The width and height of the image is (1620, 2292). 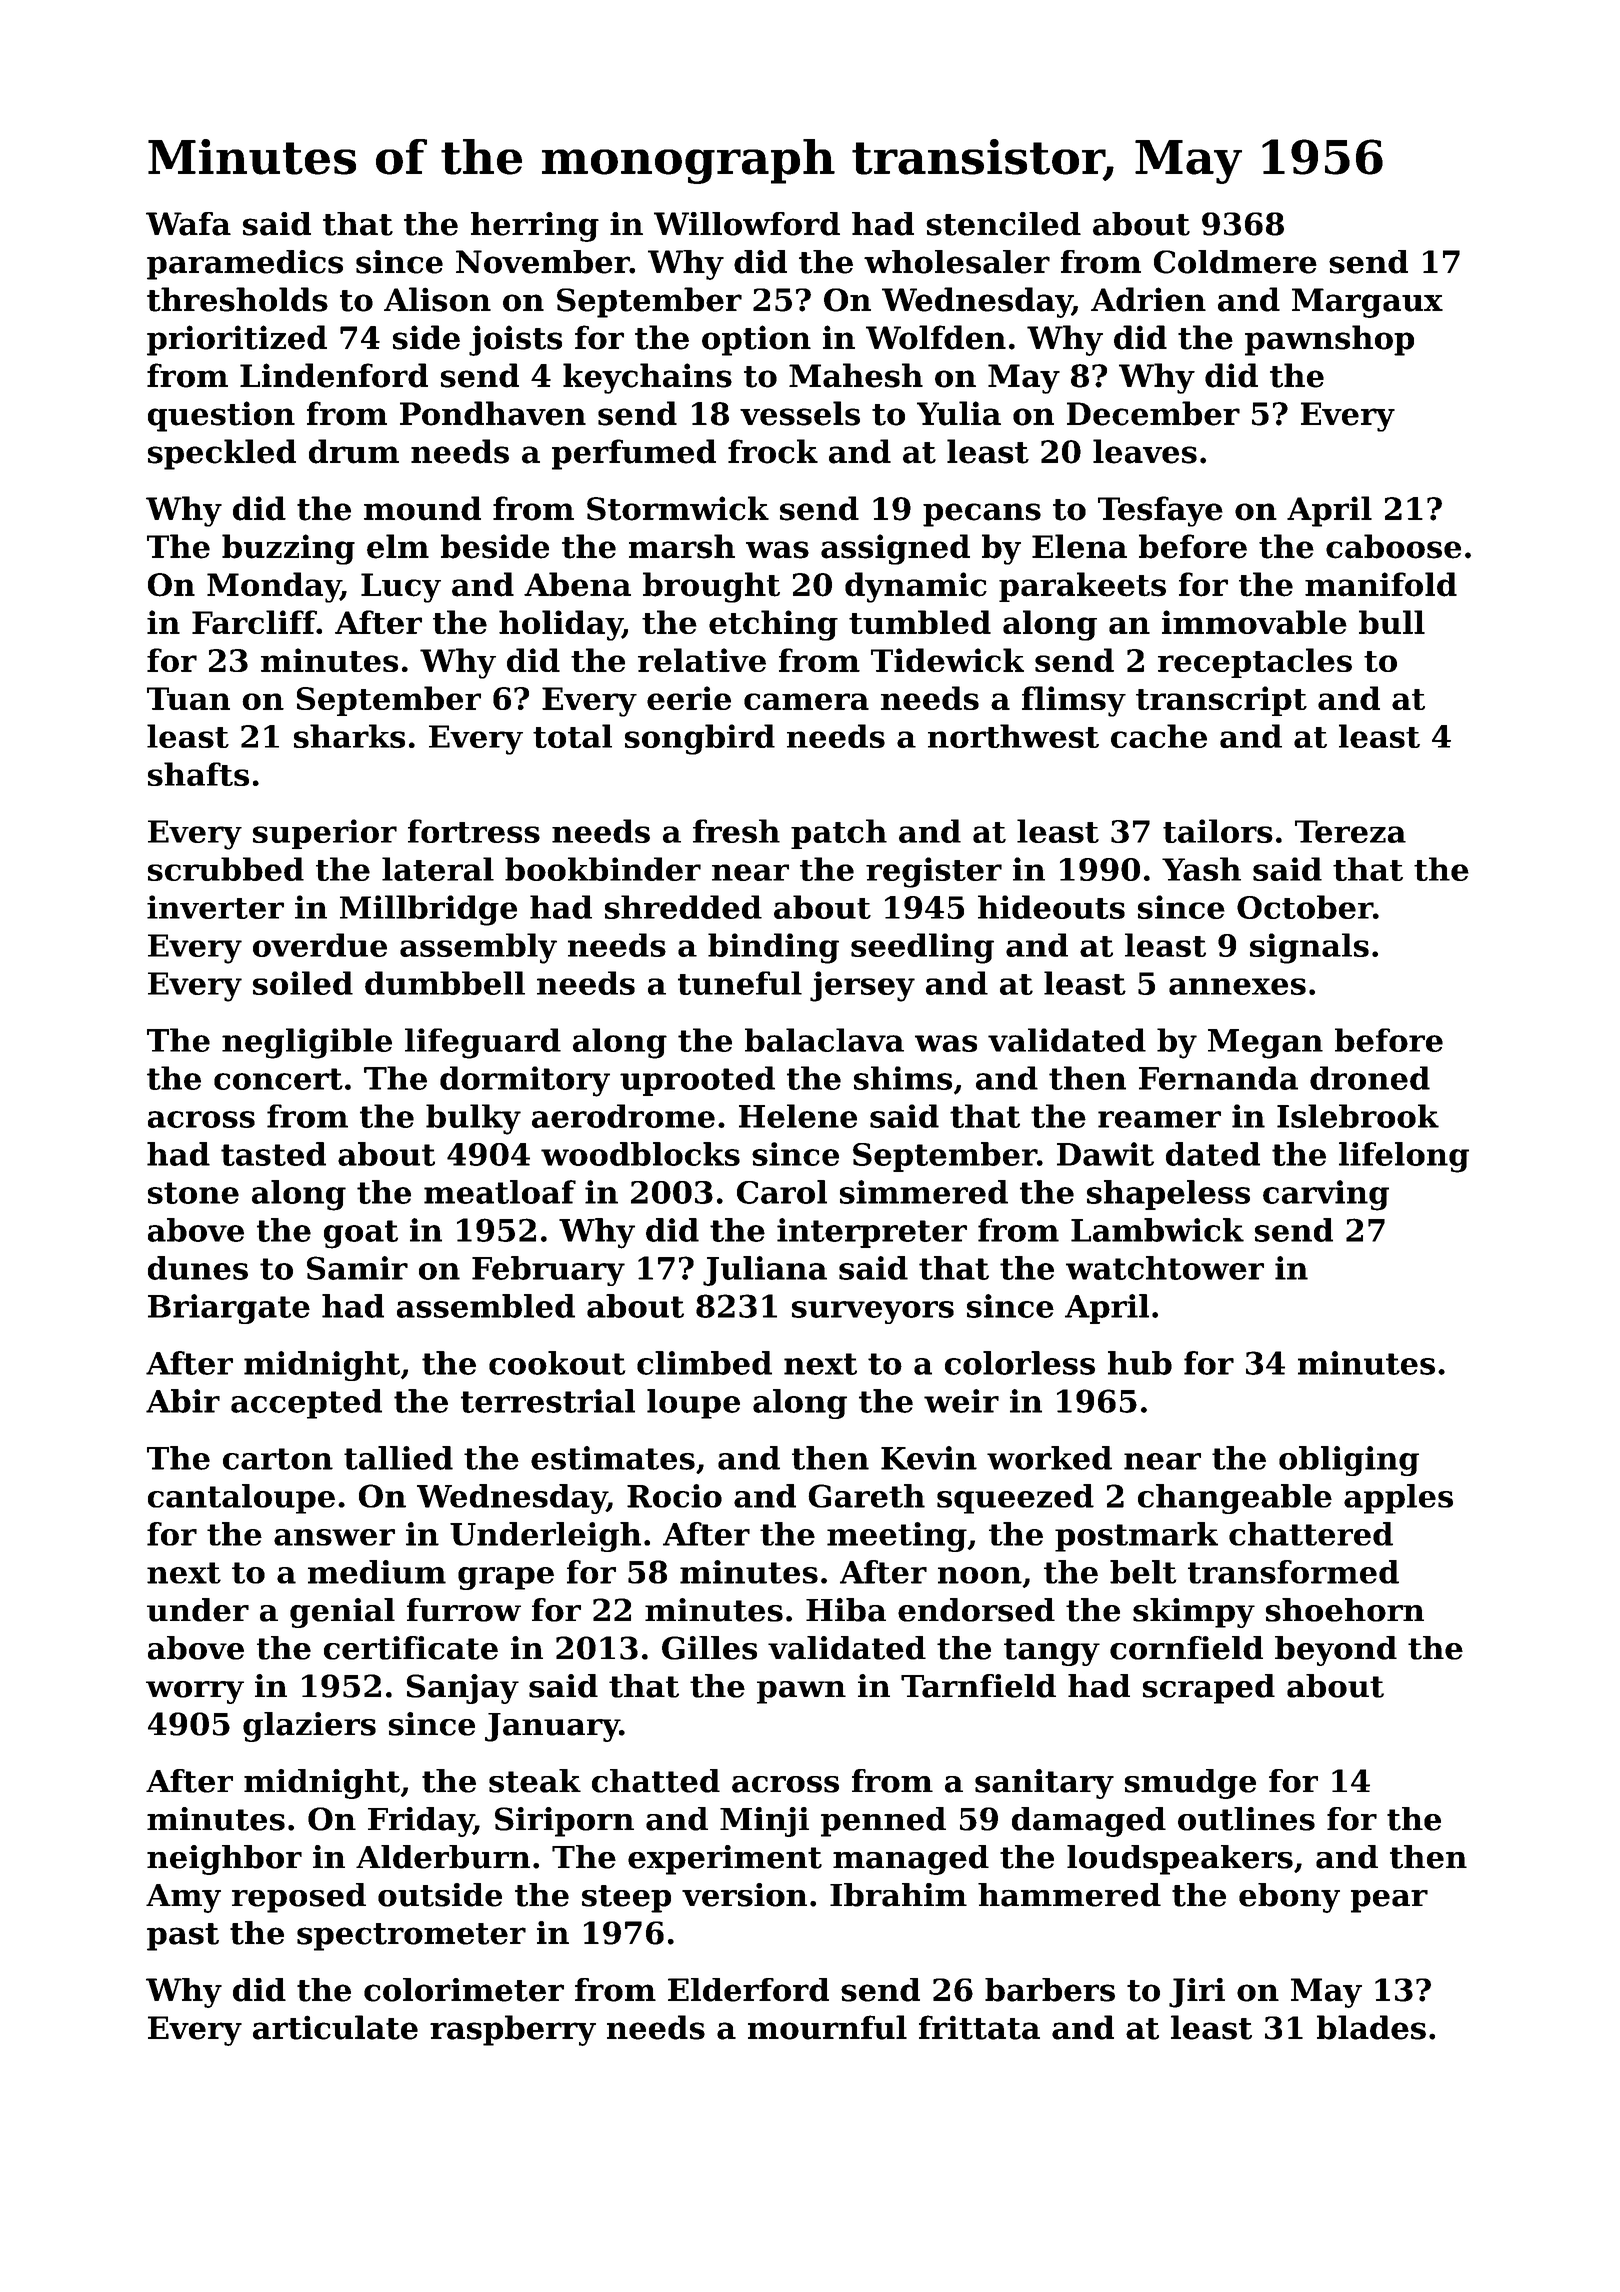 I want to click on Wafa, so click(x=188, y=224).
